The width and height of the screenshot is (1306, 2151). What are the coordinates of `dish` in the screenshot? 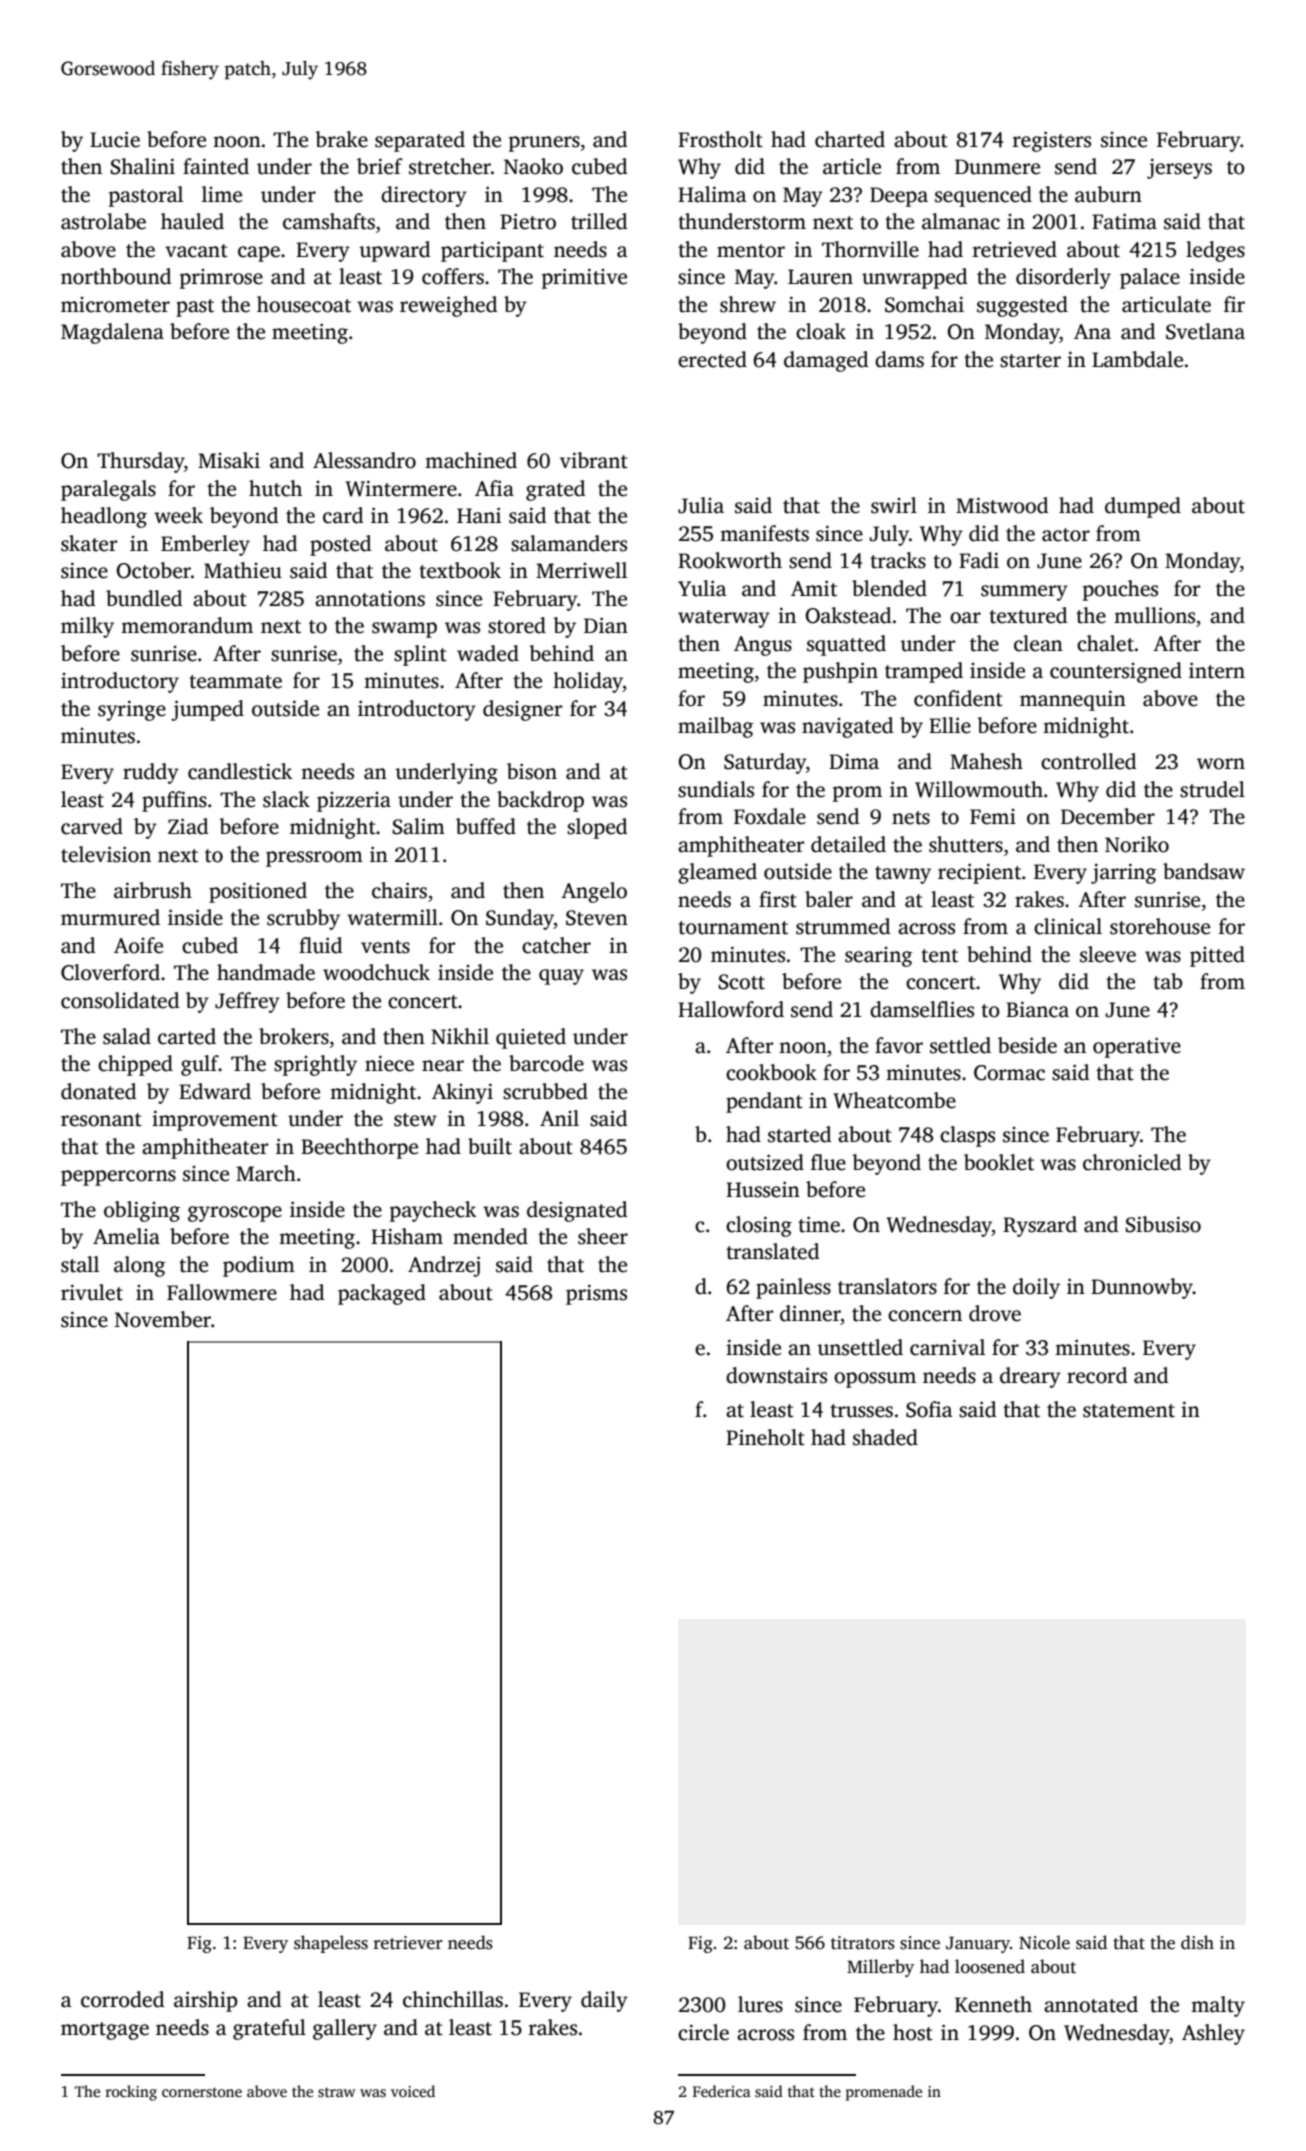 It's located at (1197, 1942).
